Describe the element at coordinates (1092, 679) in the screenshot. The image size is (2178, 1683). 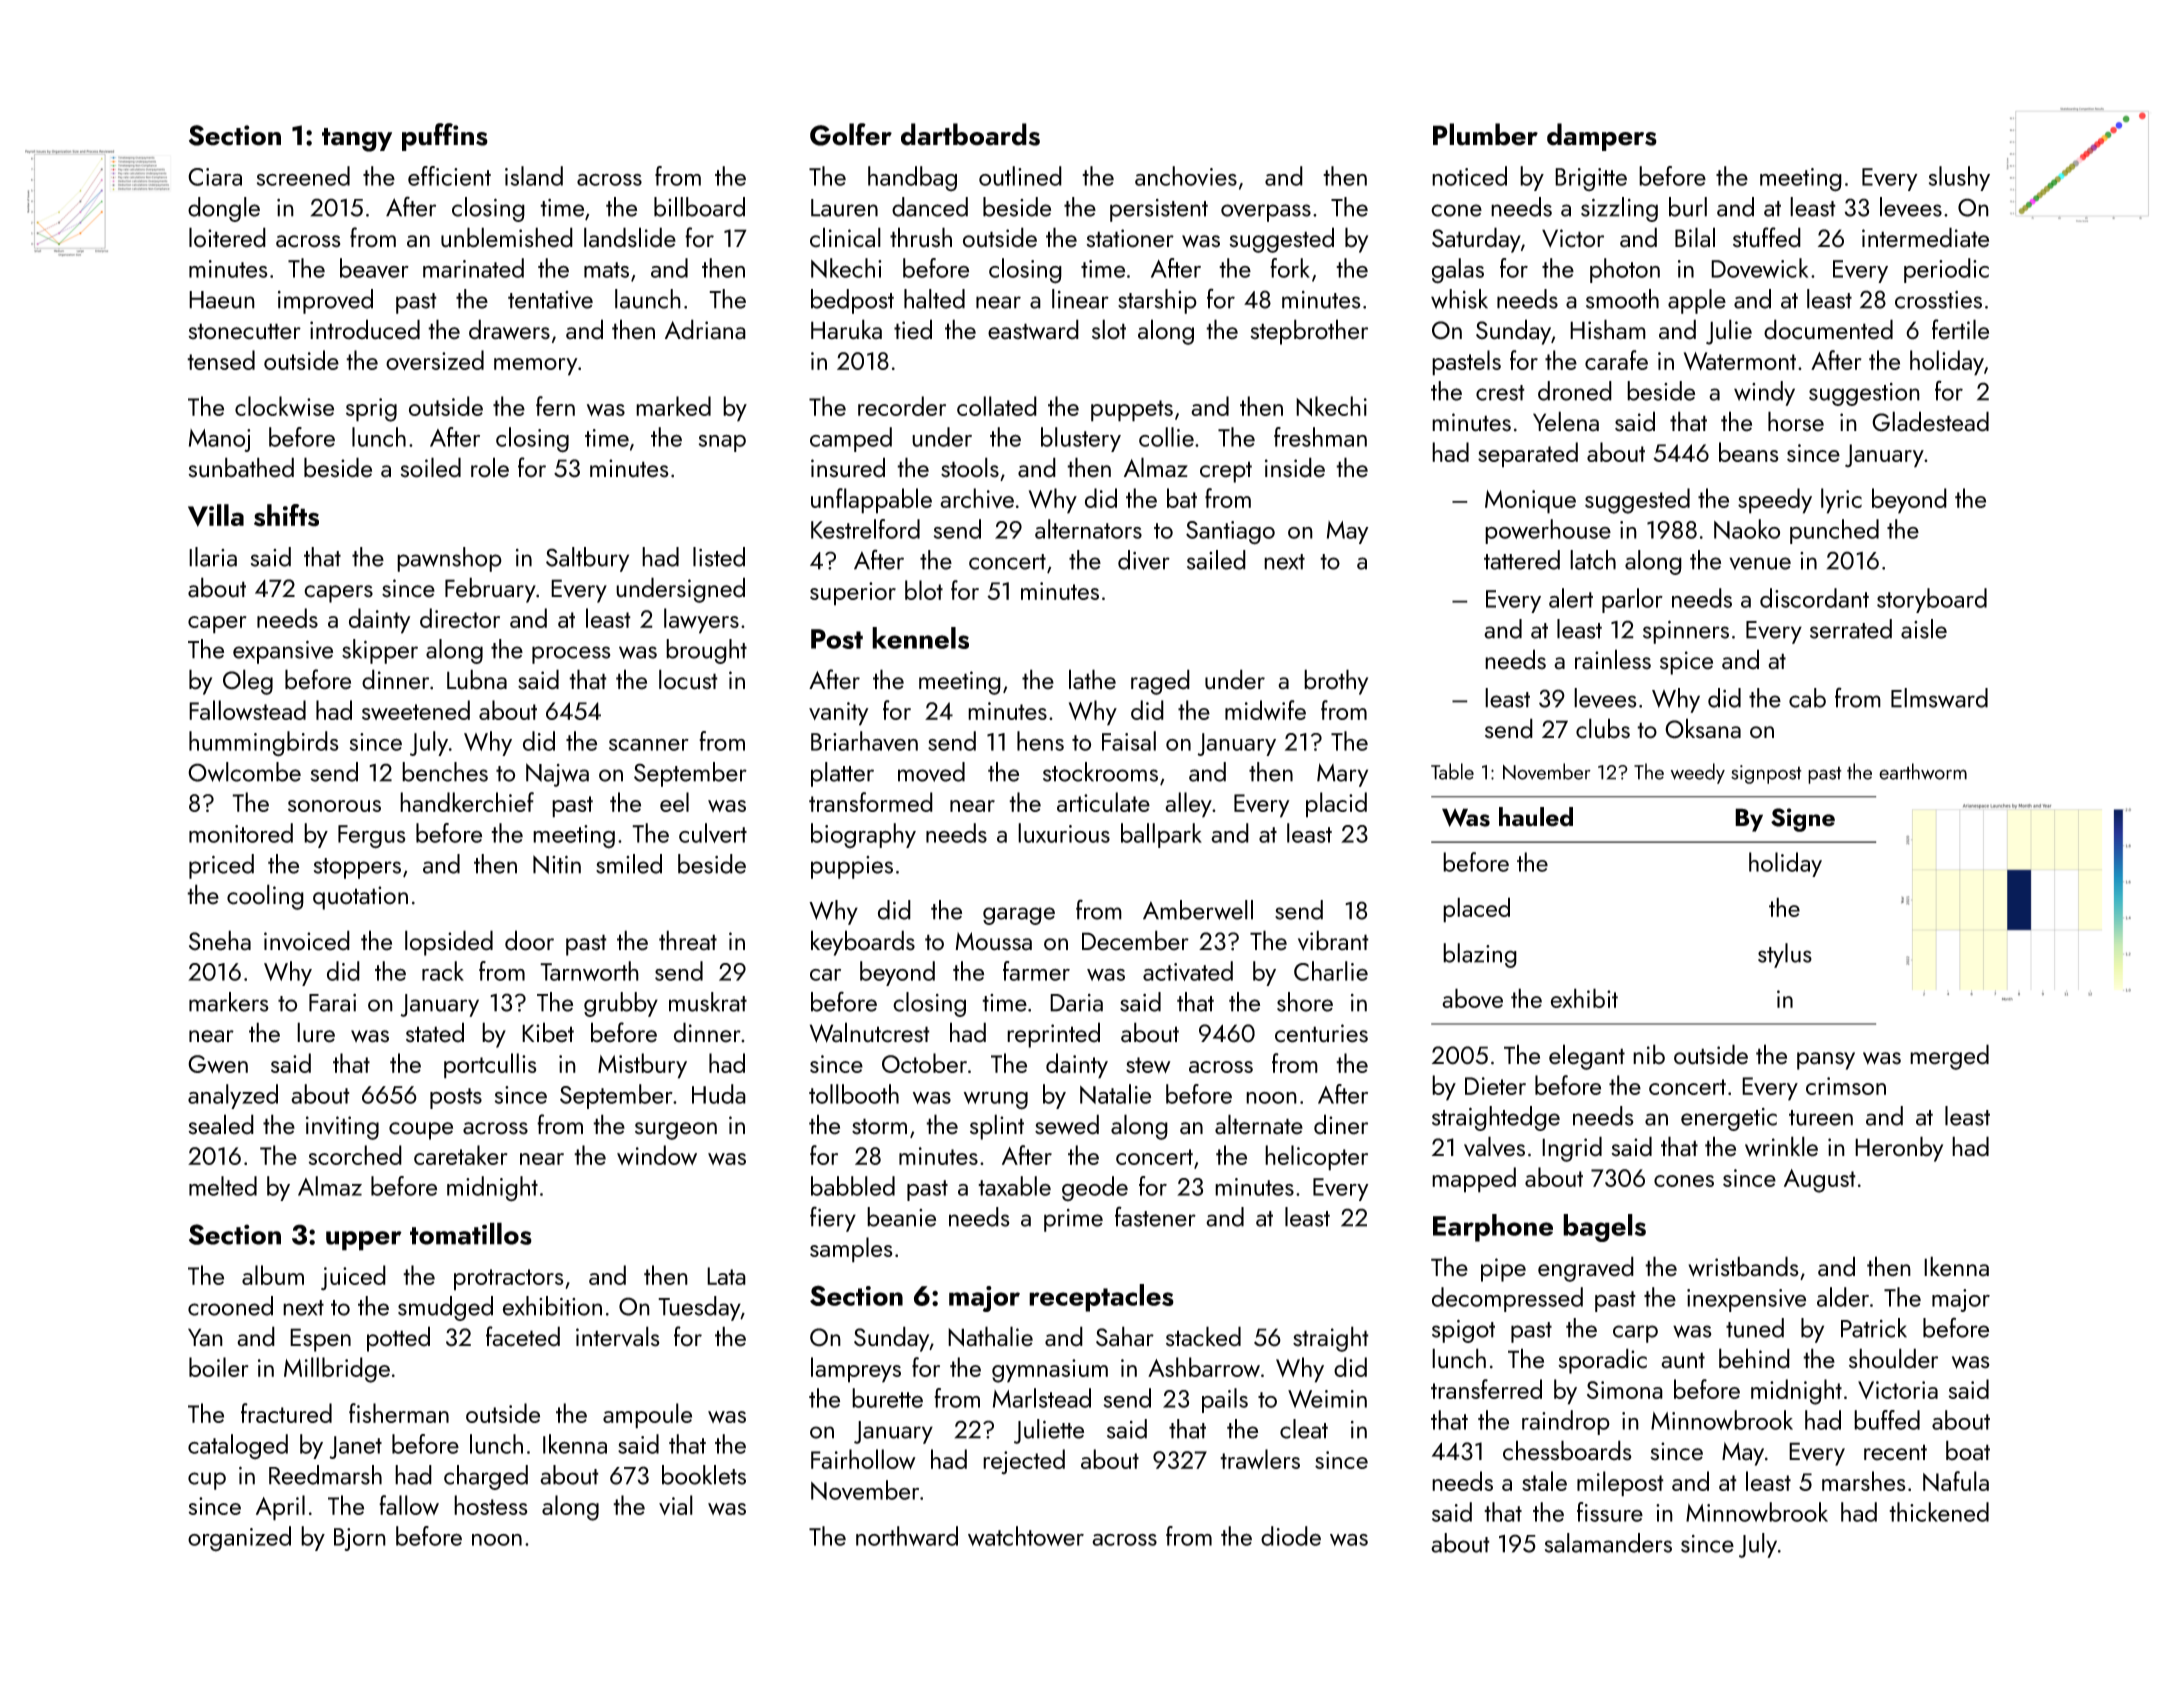
I see `lathe` at that location.
